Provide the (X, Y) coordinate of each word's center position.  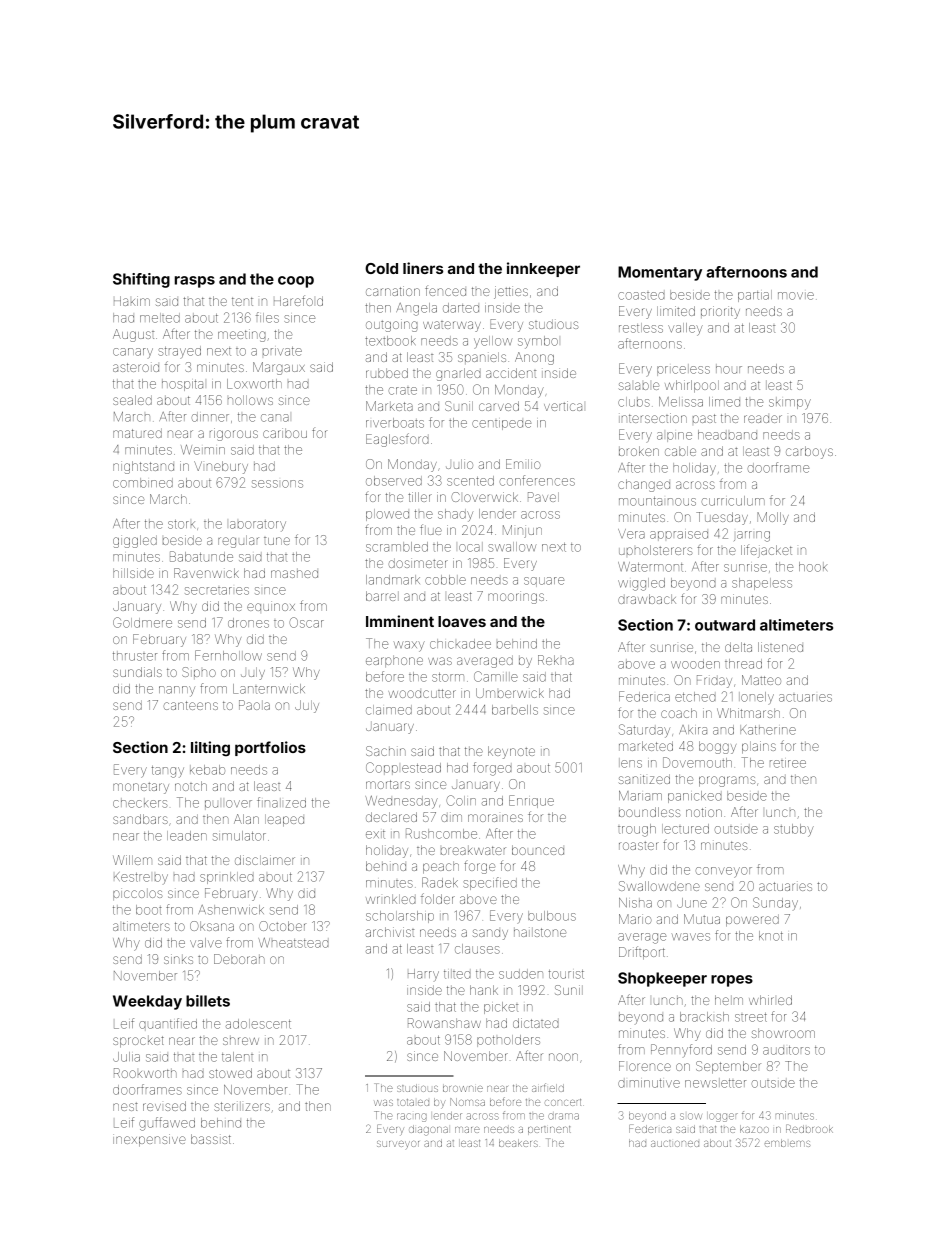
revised (164, 1106)
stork (181, 524)
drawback (647, 599)
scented (470, 481)
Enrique (531, 801)
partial (755, 296)
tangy (168, 772)
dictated (536, 1023)
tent (242, 301)
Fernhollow (228, 655)
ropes (732, 981)
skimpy (790, 403)
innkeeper (543, 269)
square (544, 582)
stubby (794, 830)
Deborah (239, 959)
